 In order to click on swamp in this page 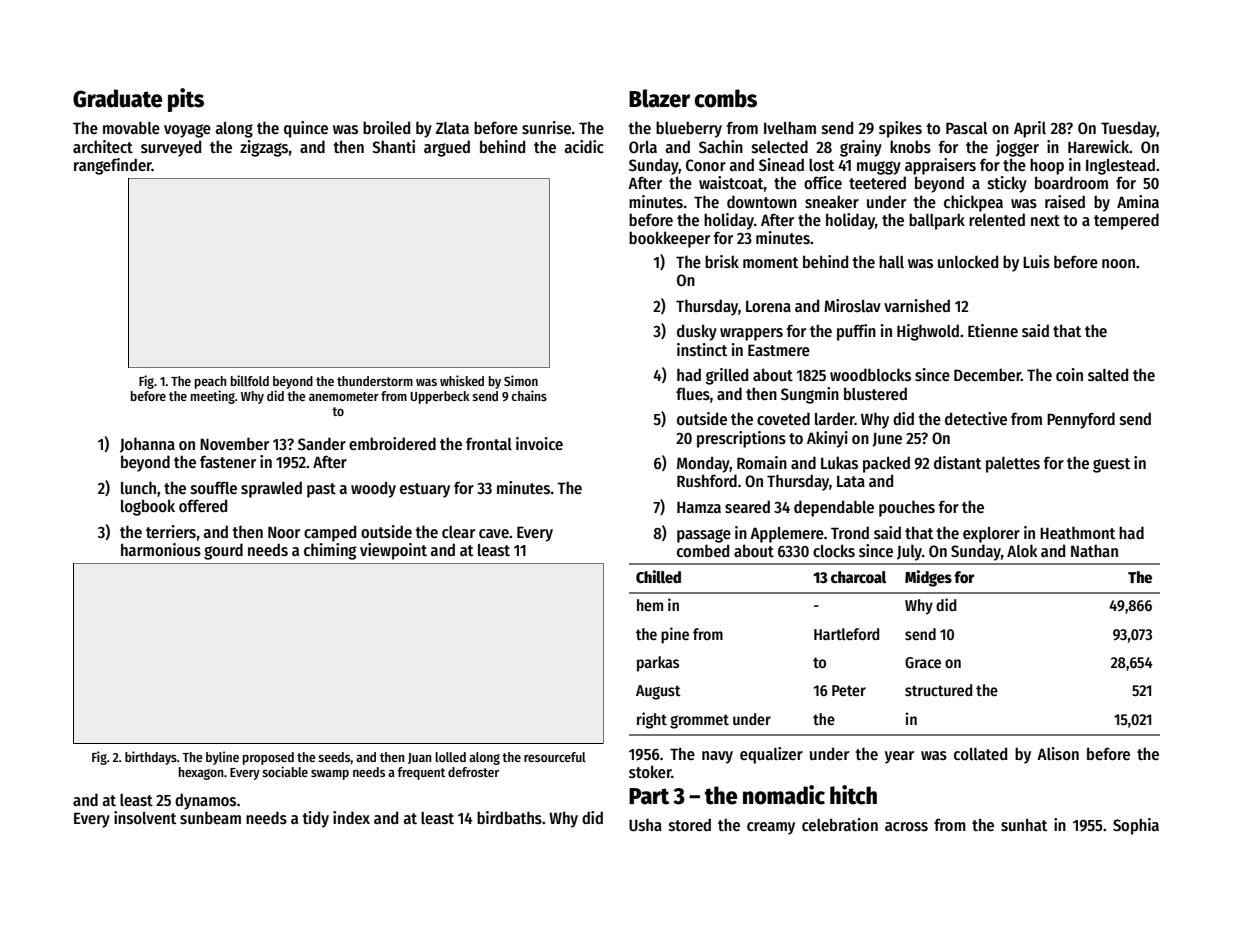, I will do `click(330, 775)`.
